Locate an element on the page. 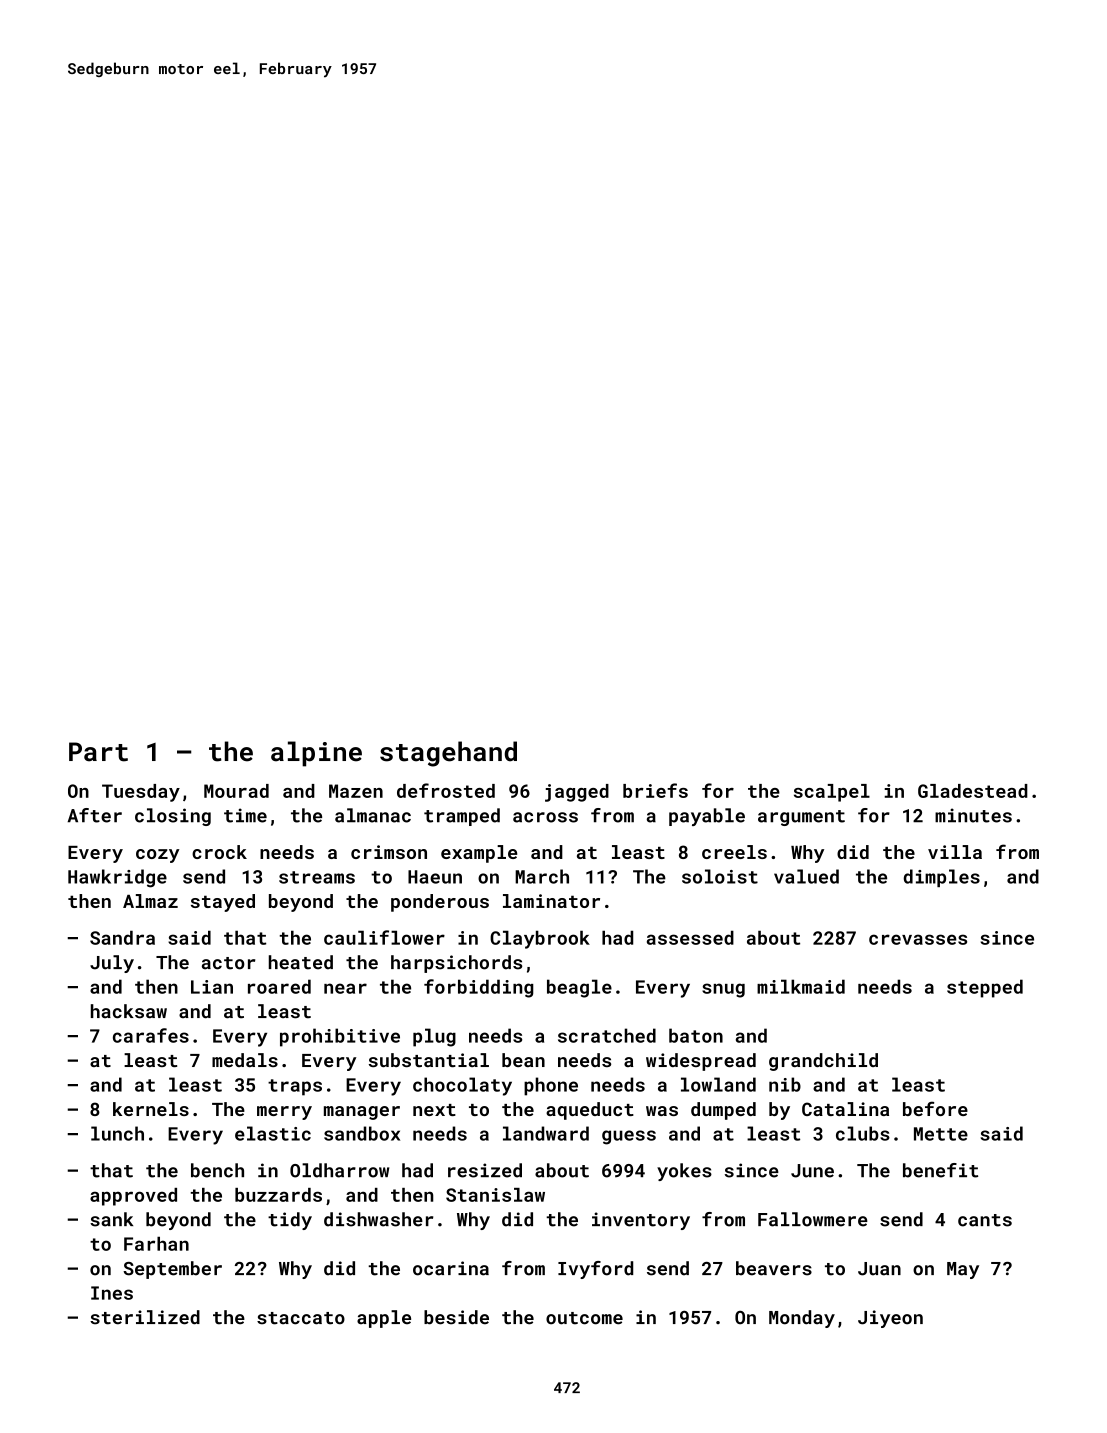 Image resolution: width=1107 pixels, height=1433 pixels. crevasses is located at coordinates (918, 939).
